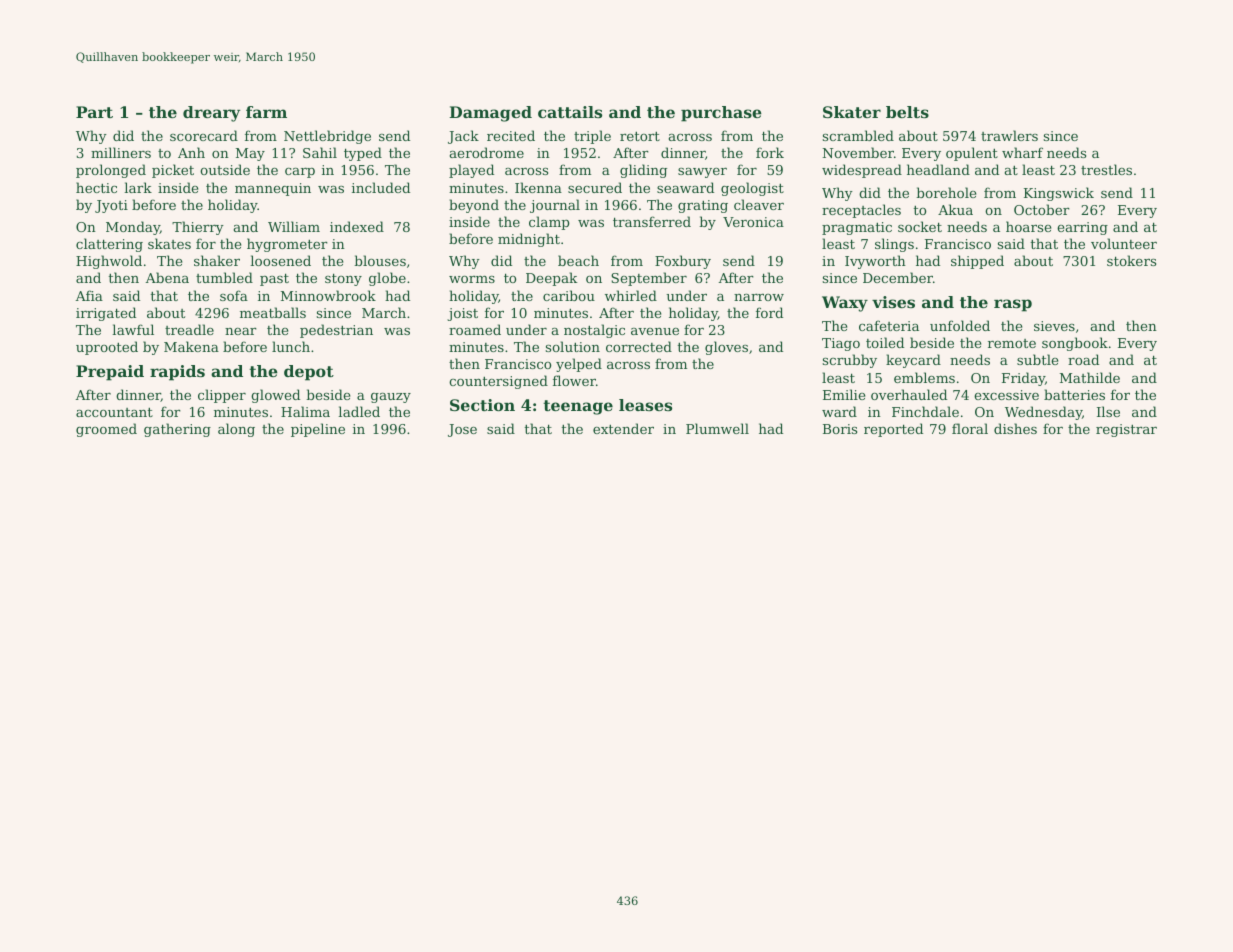 Image resolution: width=1233 pixels, height=952 pixels. Describe the element at coordinates (109, 262) in the screenshot. I see `Highwold` at that location.
